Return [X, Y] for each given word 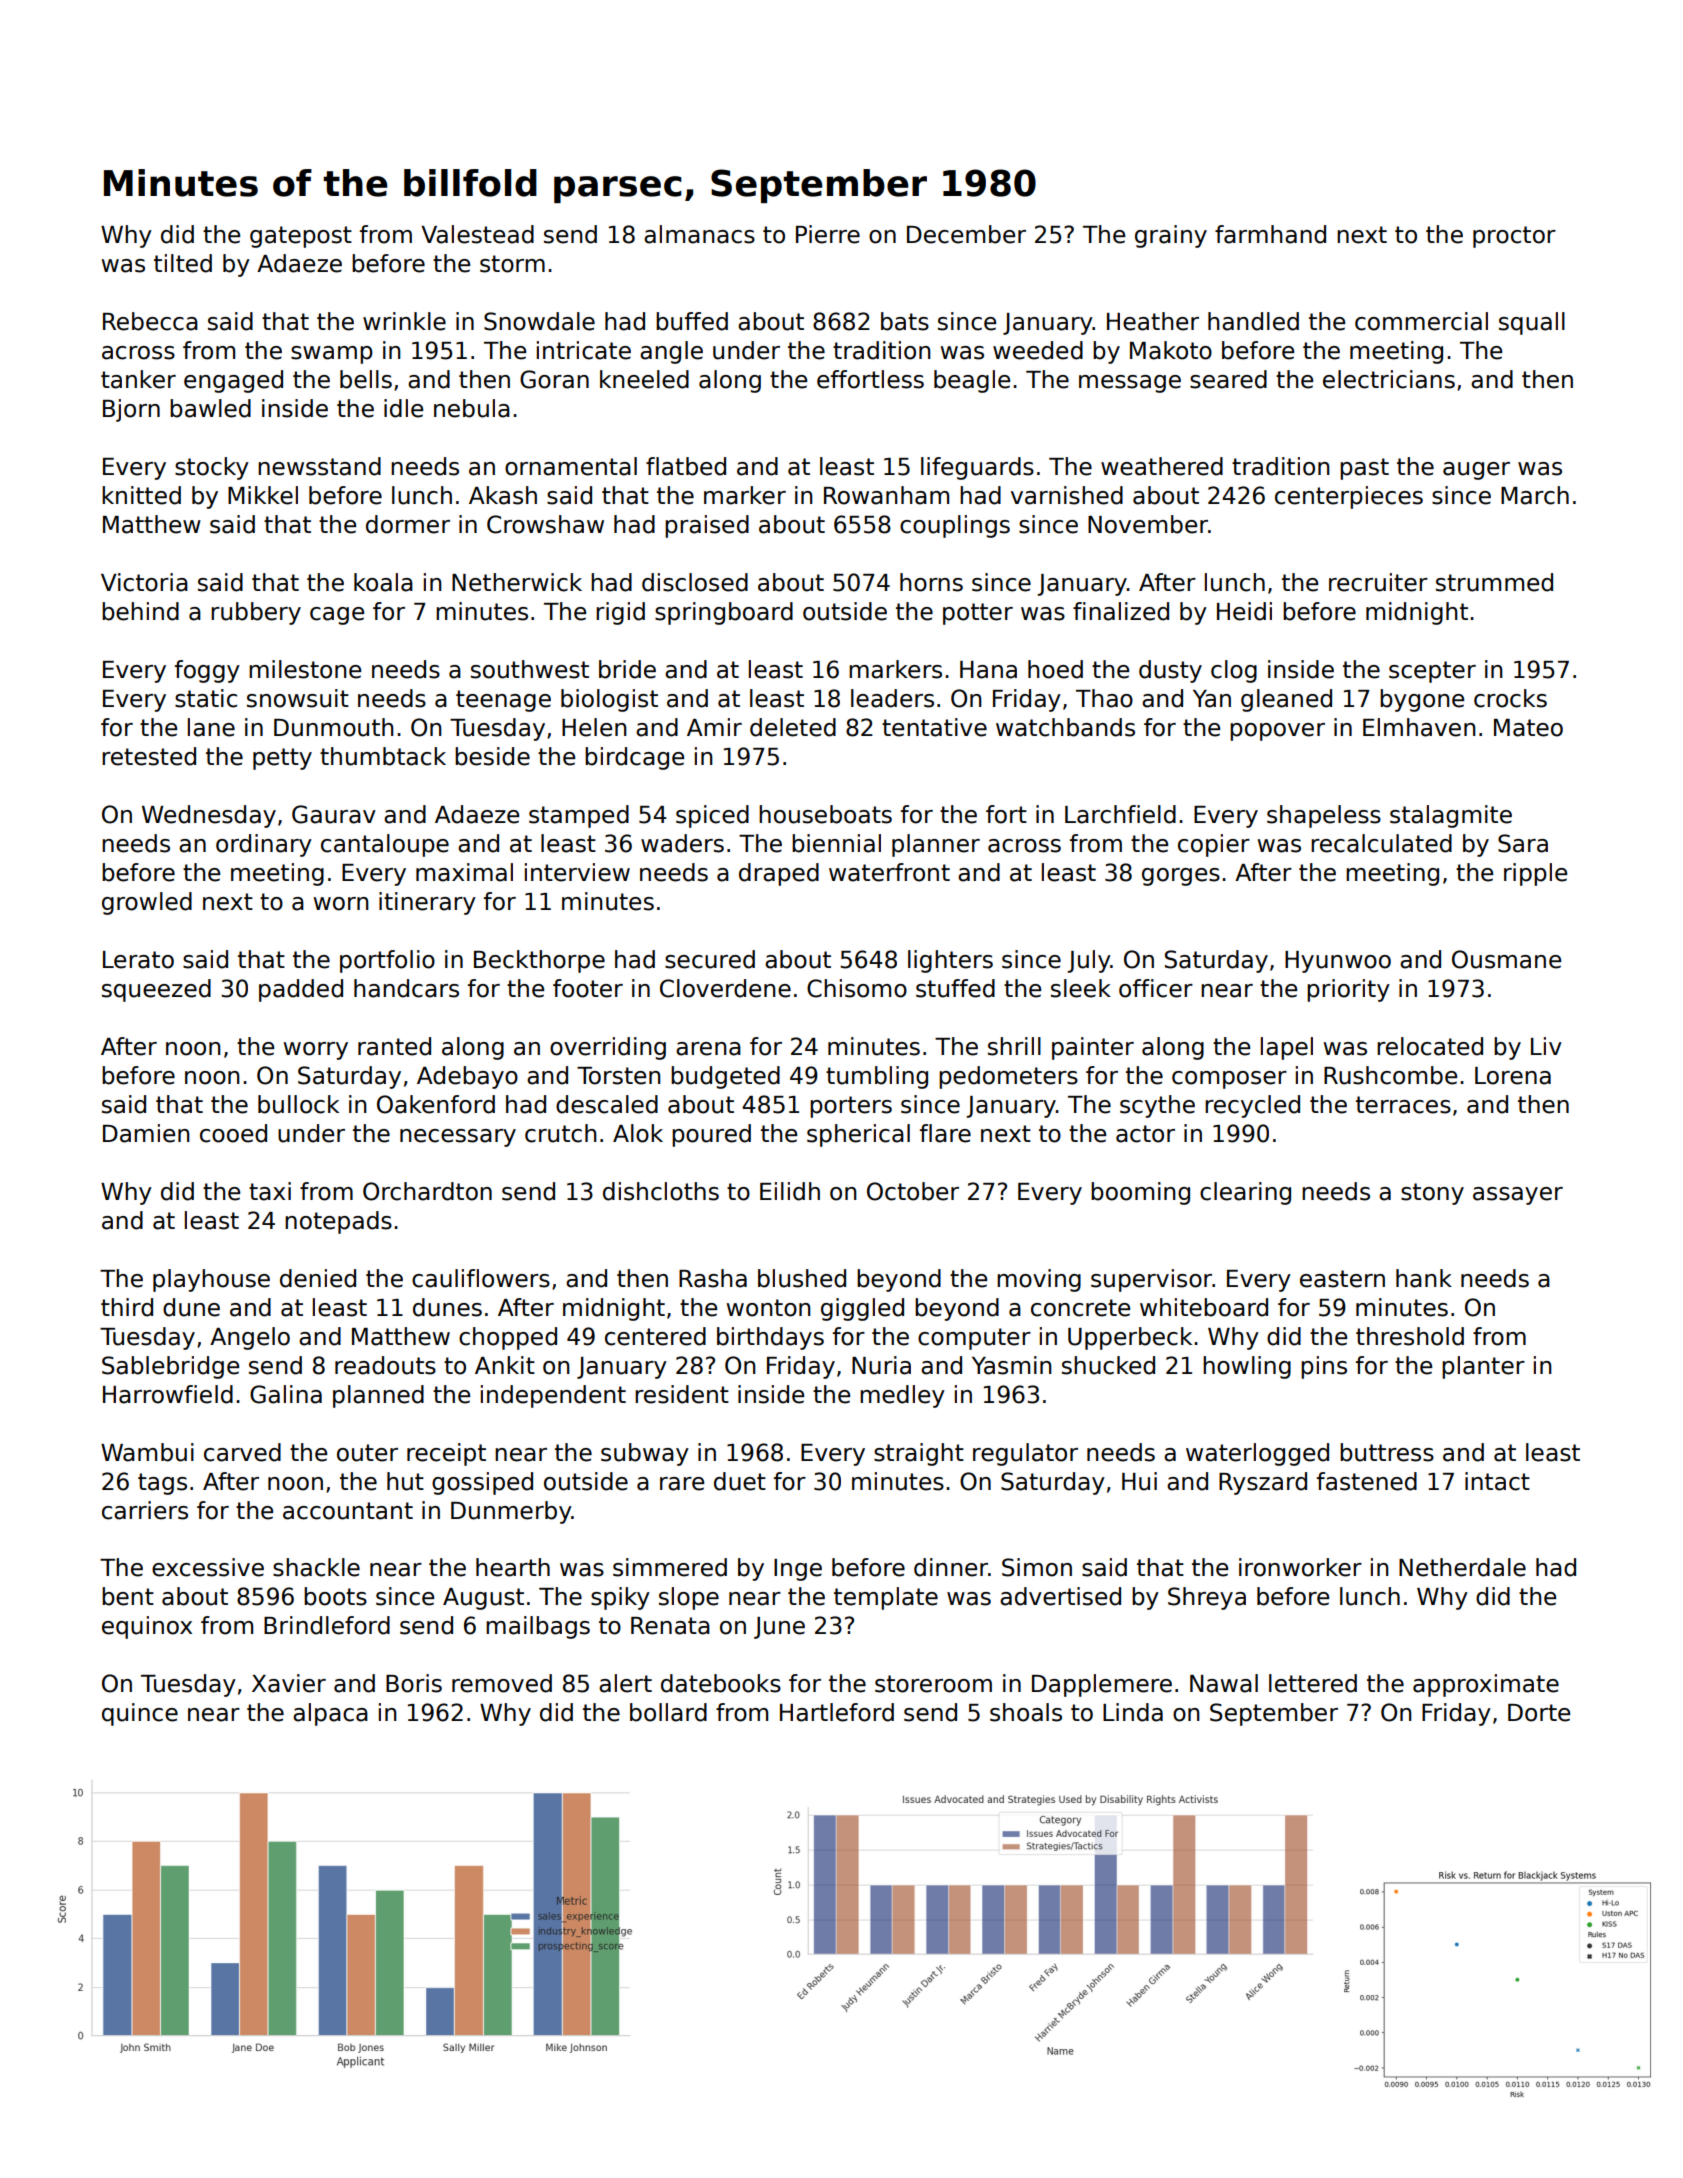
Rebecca [150, 321]
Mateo [1528, 728]
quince [140, 1714]
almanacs [699, 234]
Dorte [1539, 1713]
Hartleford [837, 1712]
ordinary [264, 845]
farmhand [1270, 234]
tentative [934, 727]
